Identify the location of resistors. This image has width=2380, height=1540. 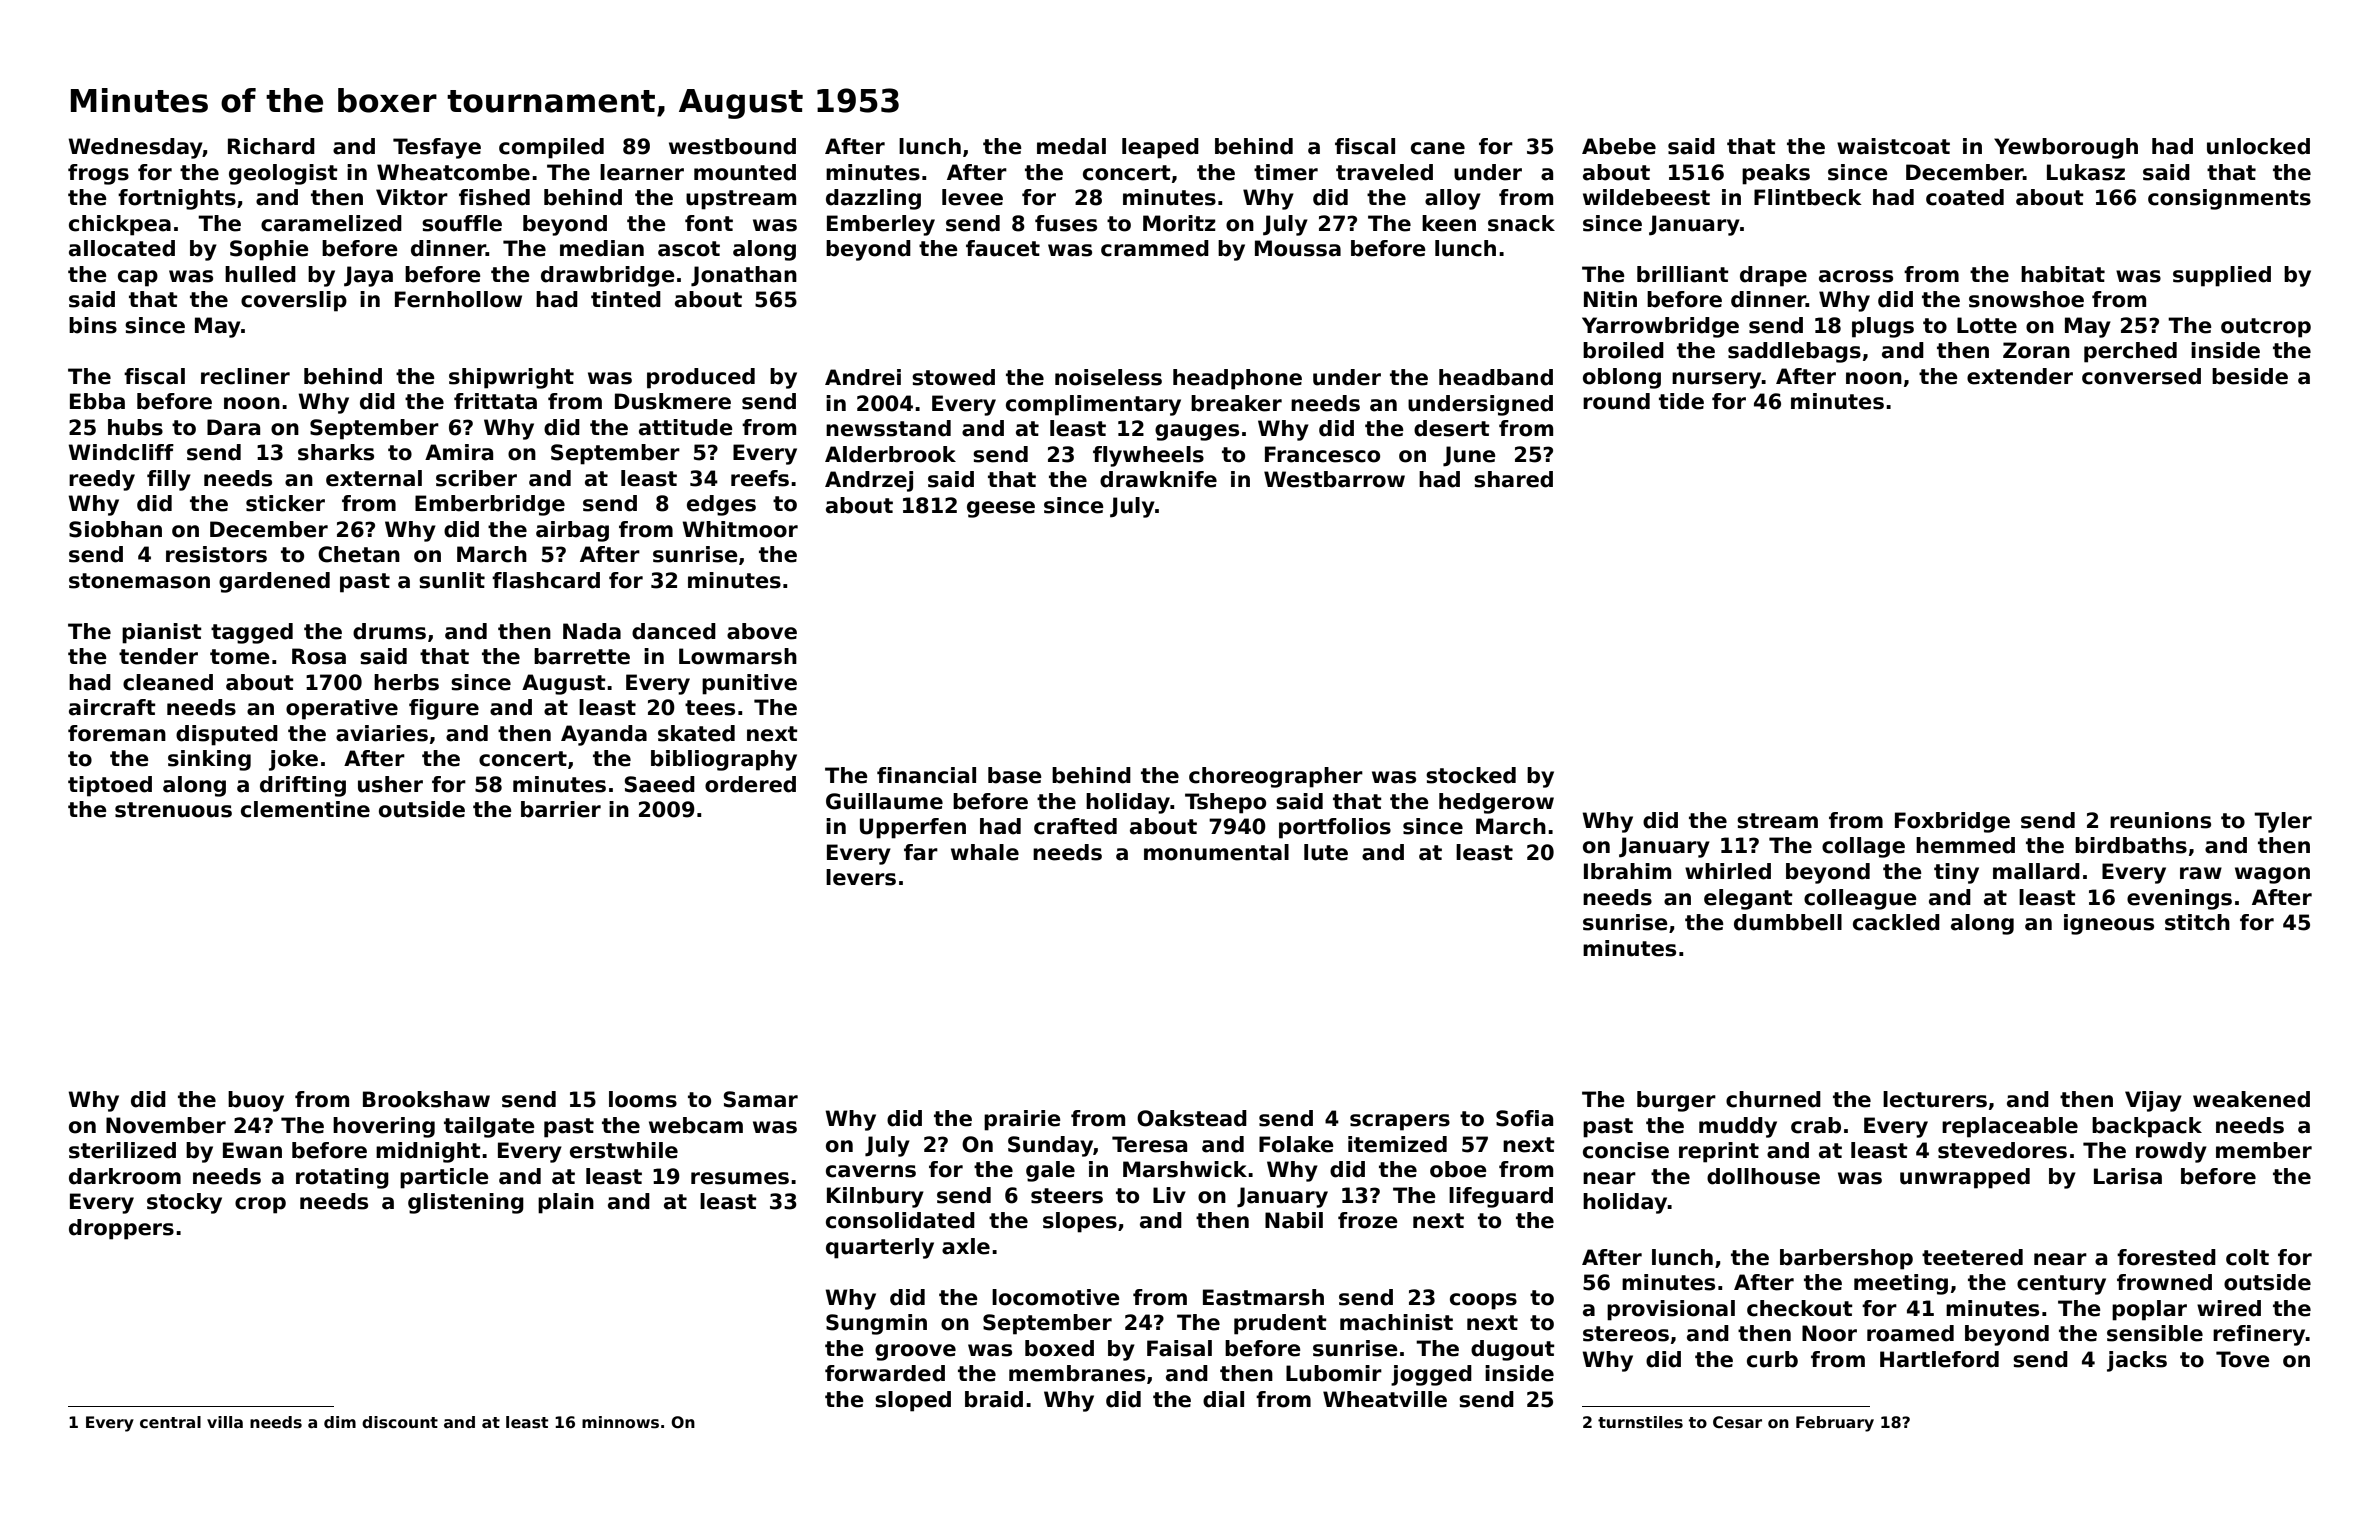
(216, 554).
